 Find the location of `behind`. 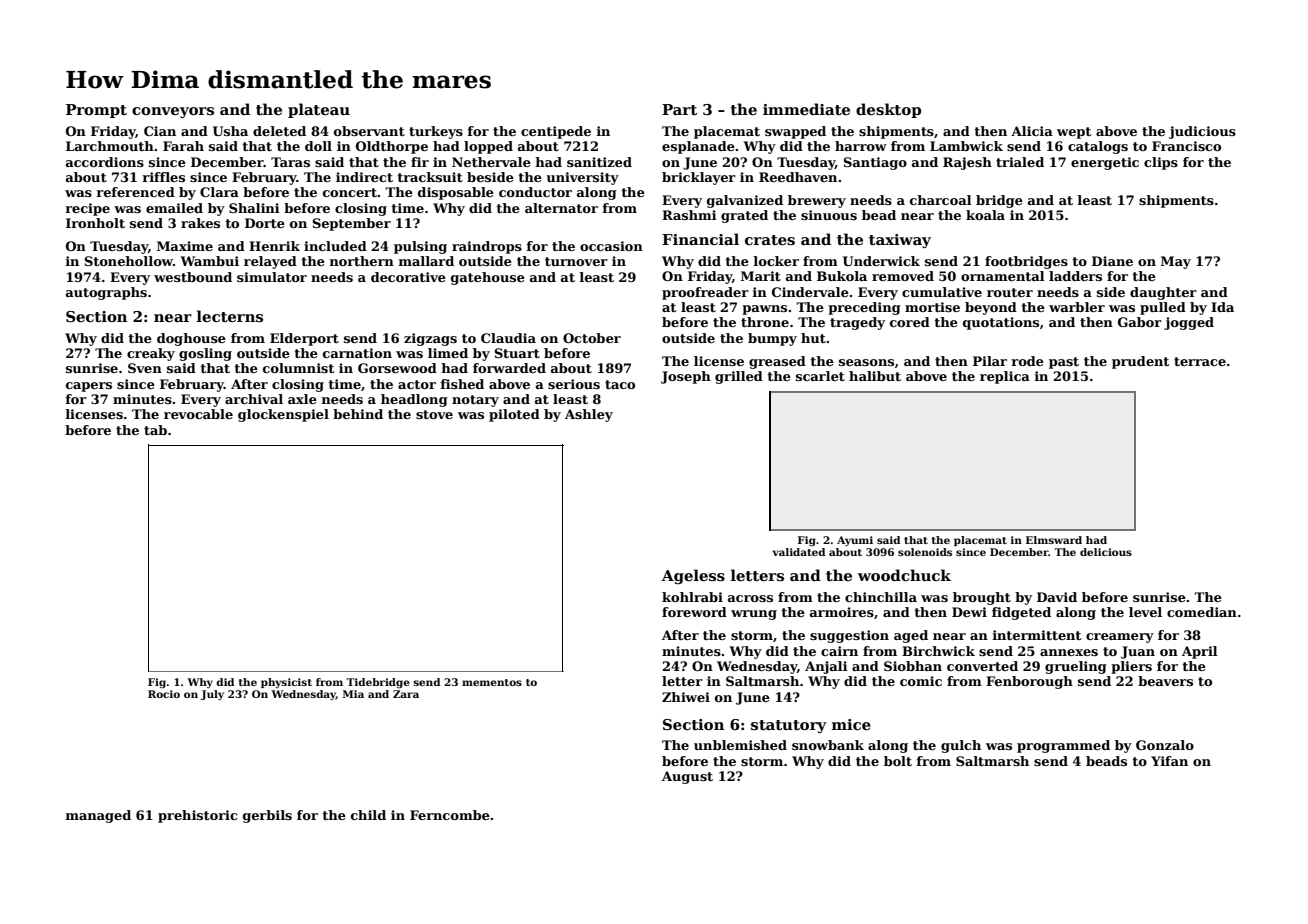

behind is located at coordinates (358, 414).
